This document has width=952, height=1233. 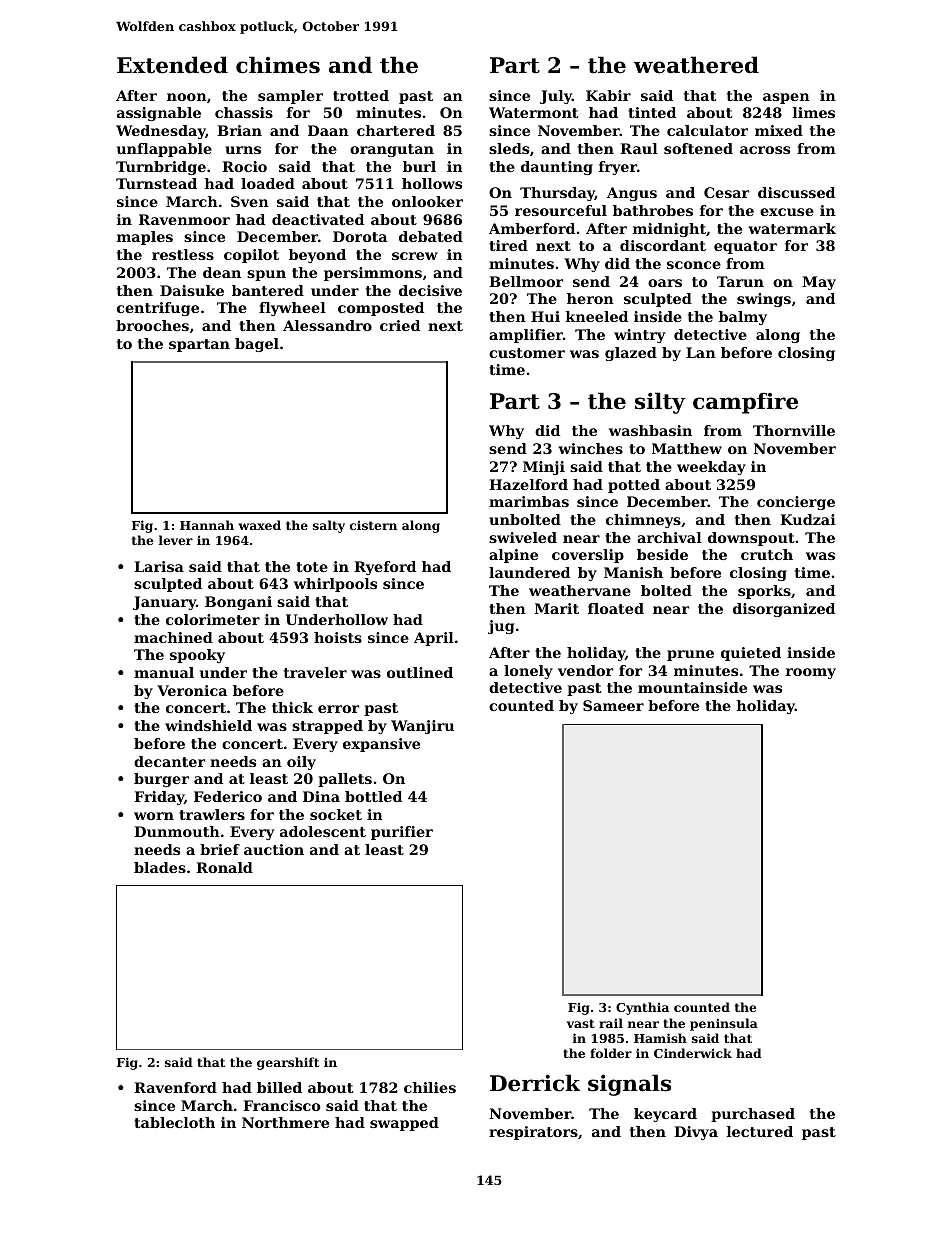 What do you see at coordinates (174, 1122) in the document?
I see `tablecloth` at bounding box center [174, 1122].
